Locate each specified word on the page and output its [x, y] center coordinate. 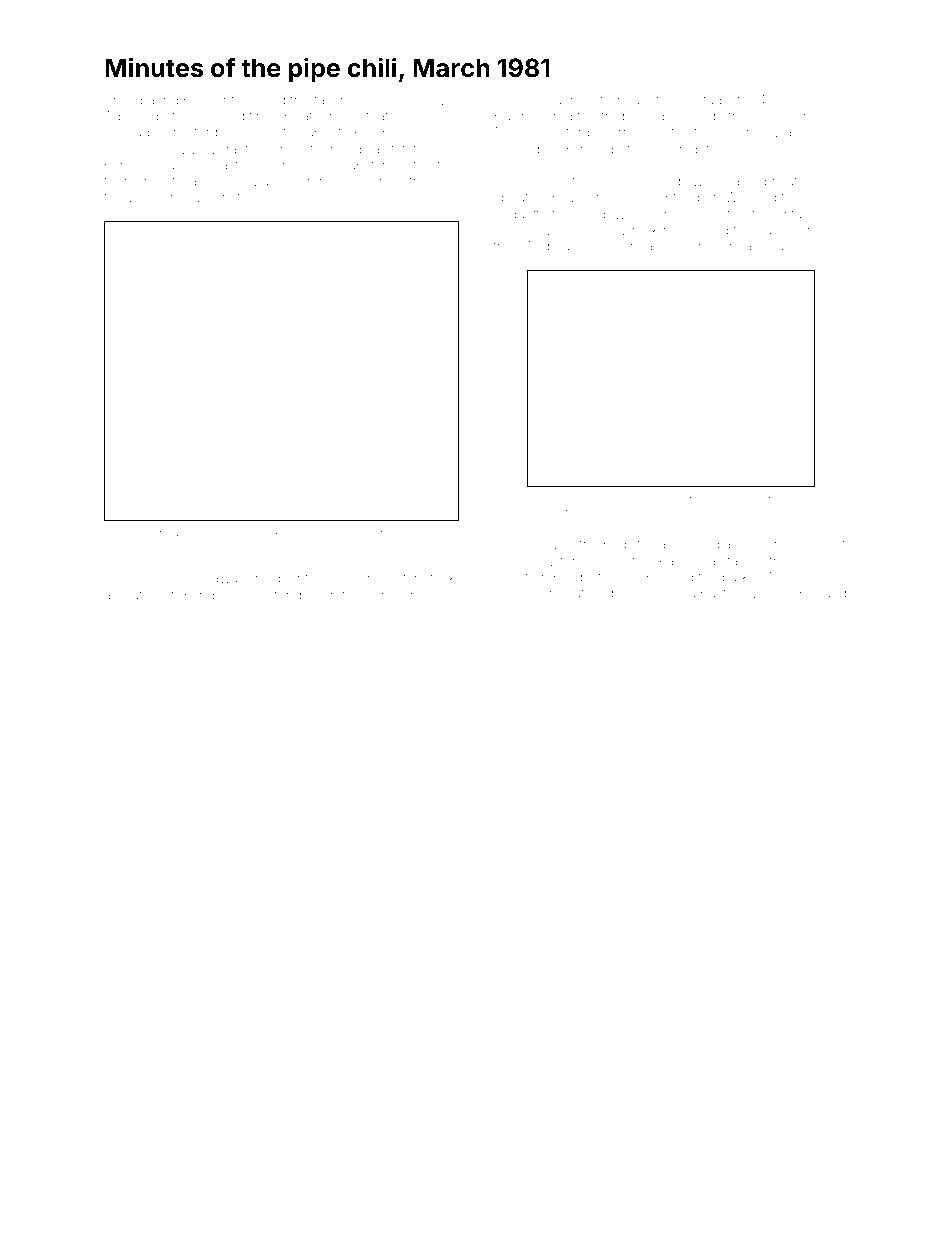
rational [666, 100]
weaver [548, 545]
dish [670, 116]
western [152, 197]
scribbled [740, 499]
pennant [209, 102]
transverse [554, 512]
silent [829, 544]
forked [705, 245]
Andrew [124, 545]
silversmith [215, 197]
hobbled [600, 246]
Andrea [547, 246]
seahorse [232, 533]
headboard [763, 246]
